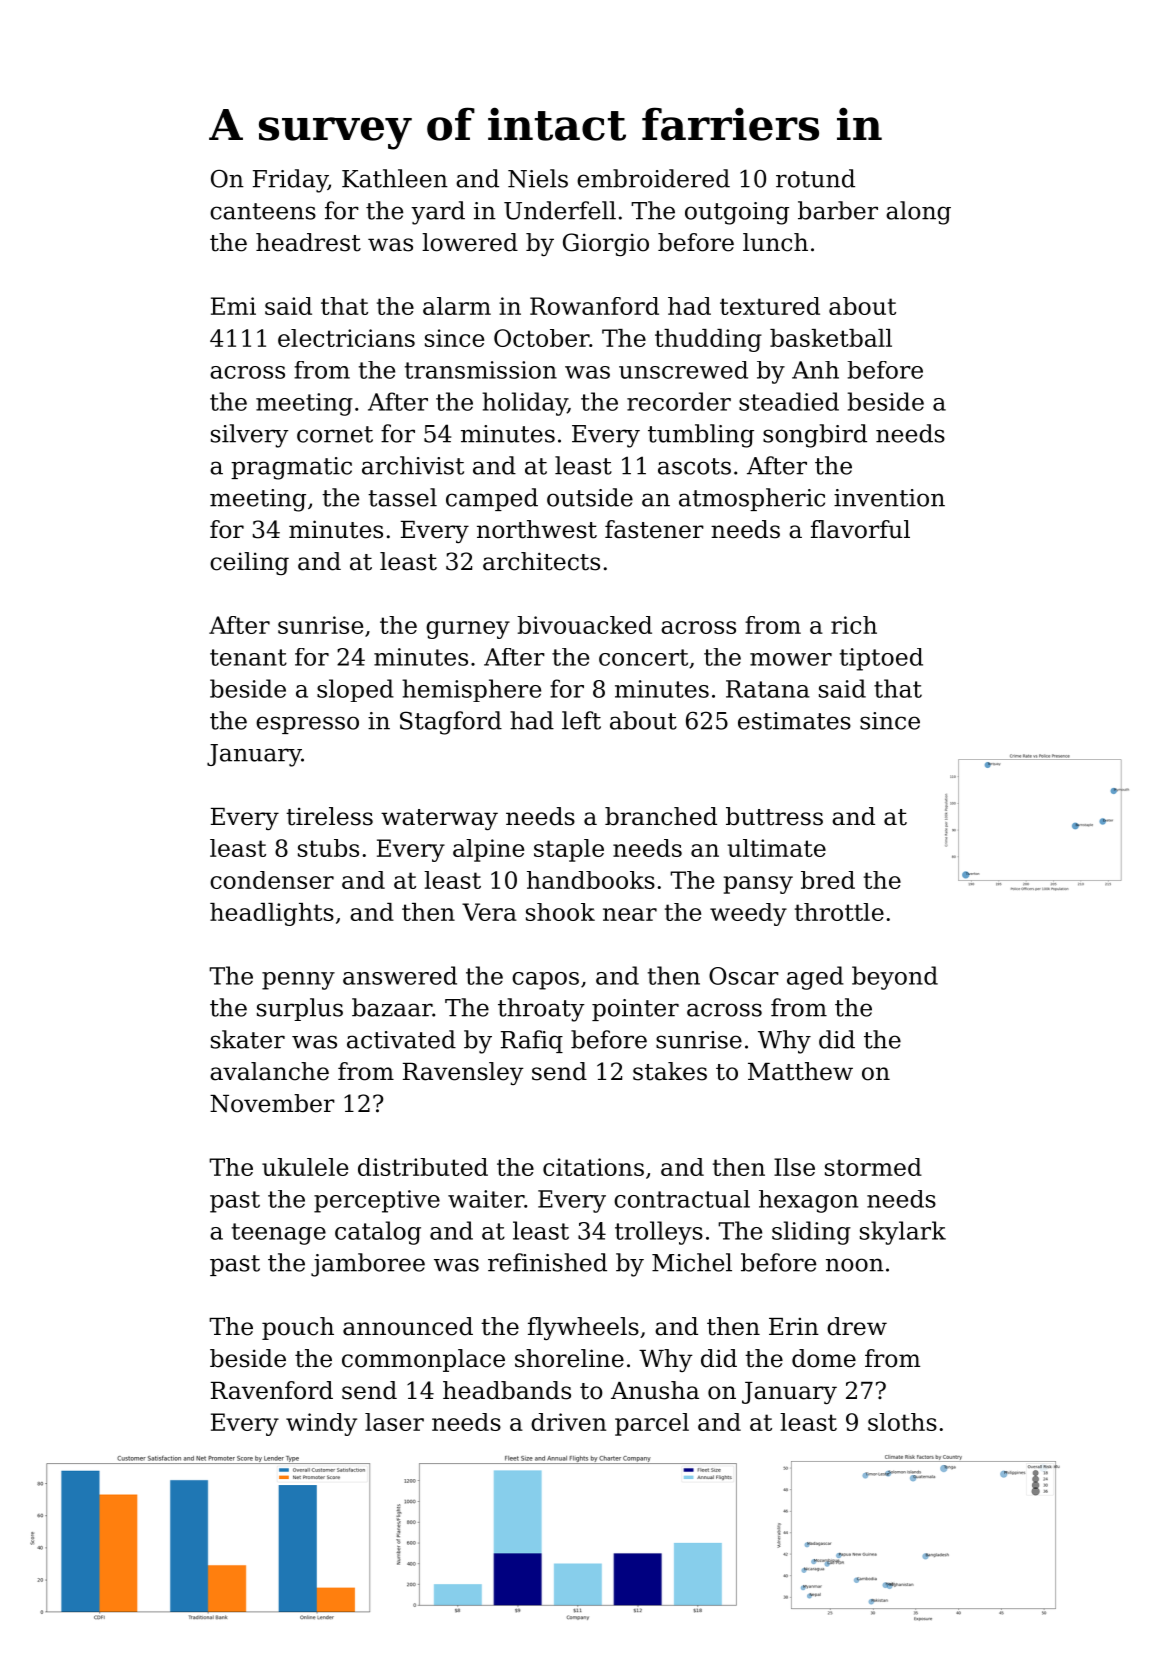  Describe the element at coordinates (394, 1422) in the screenshot. I see `laser` at that location.
